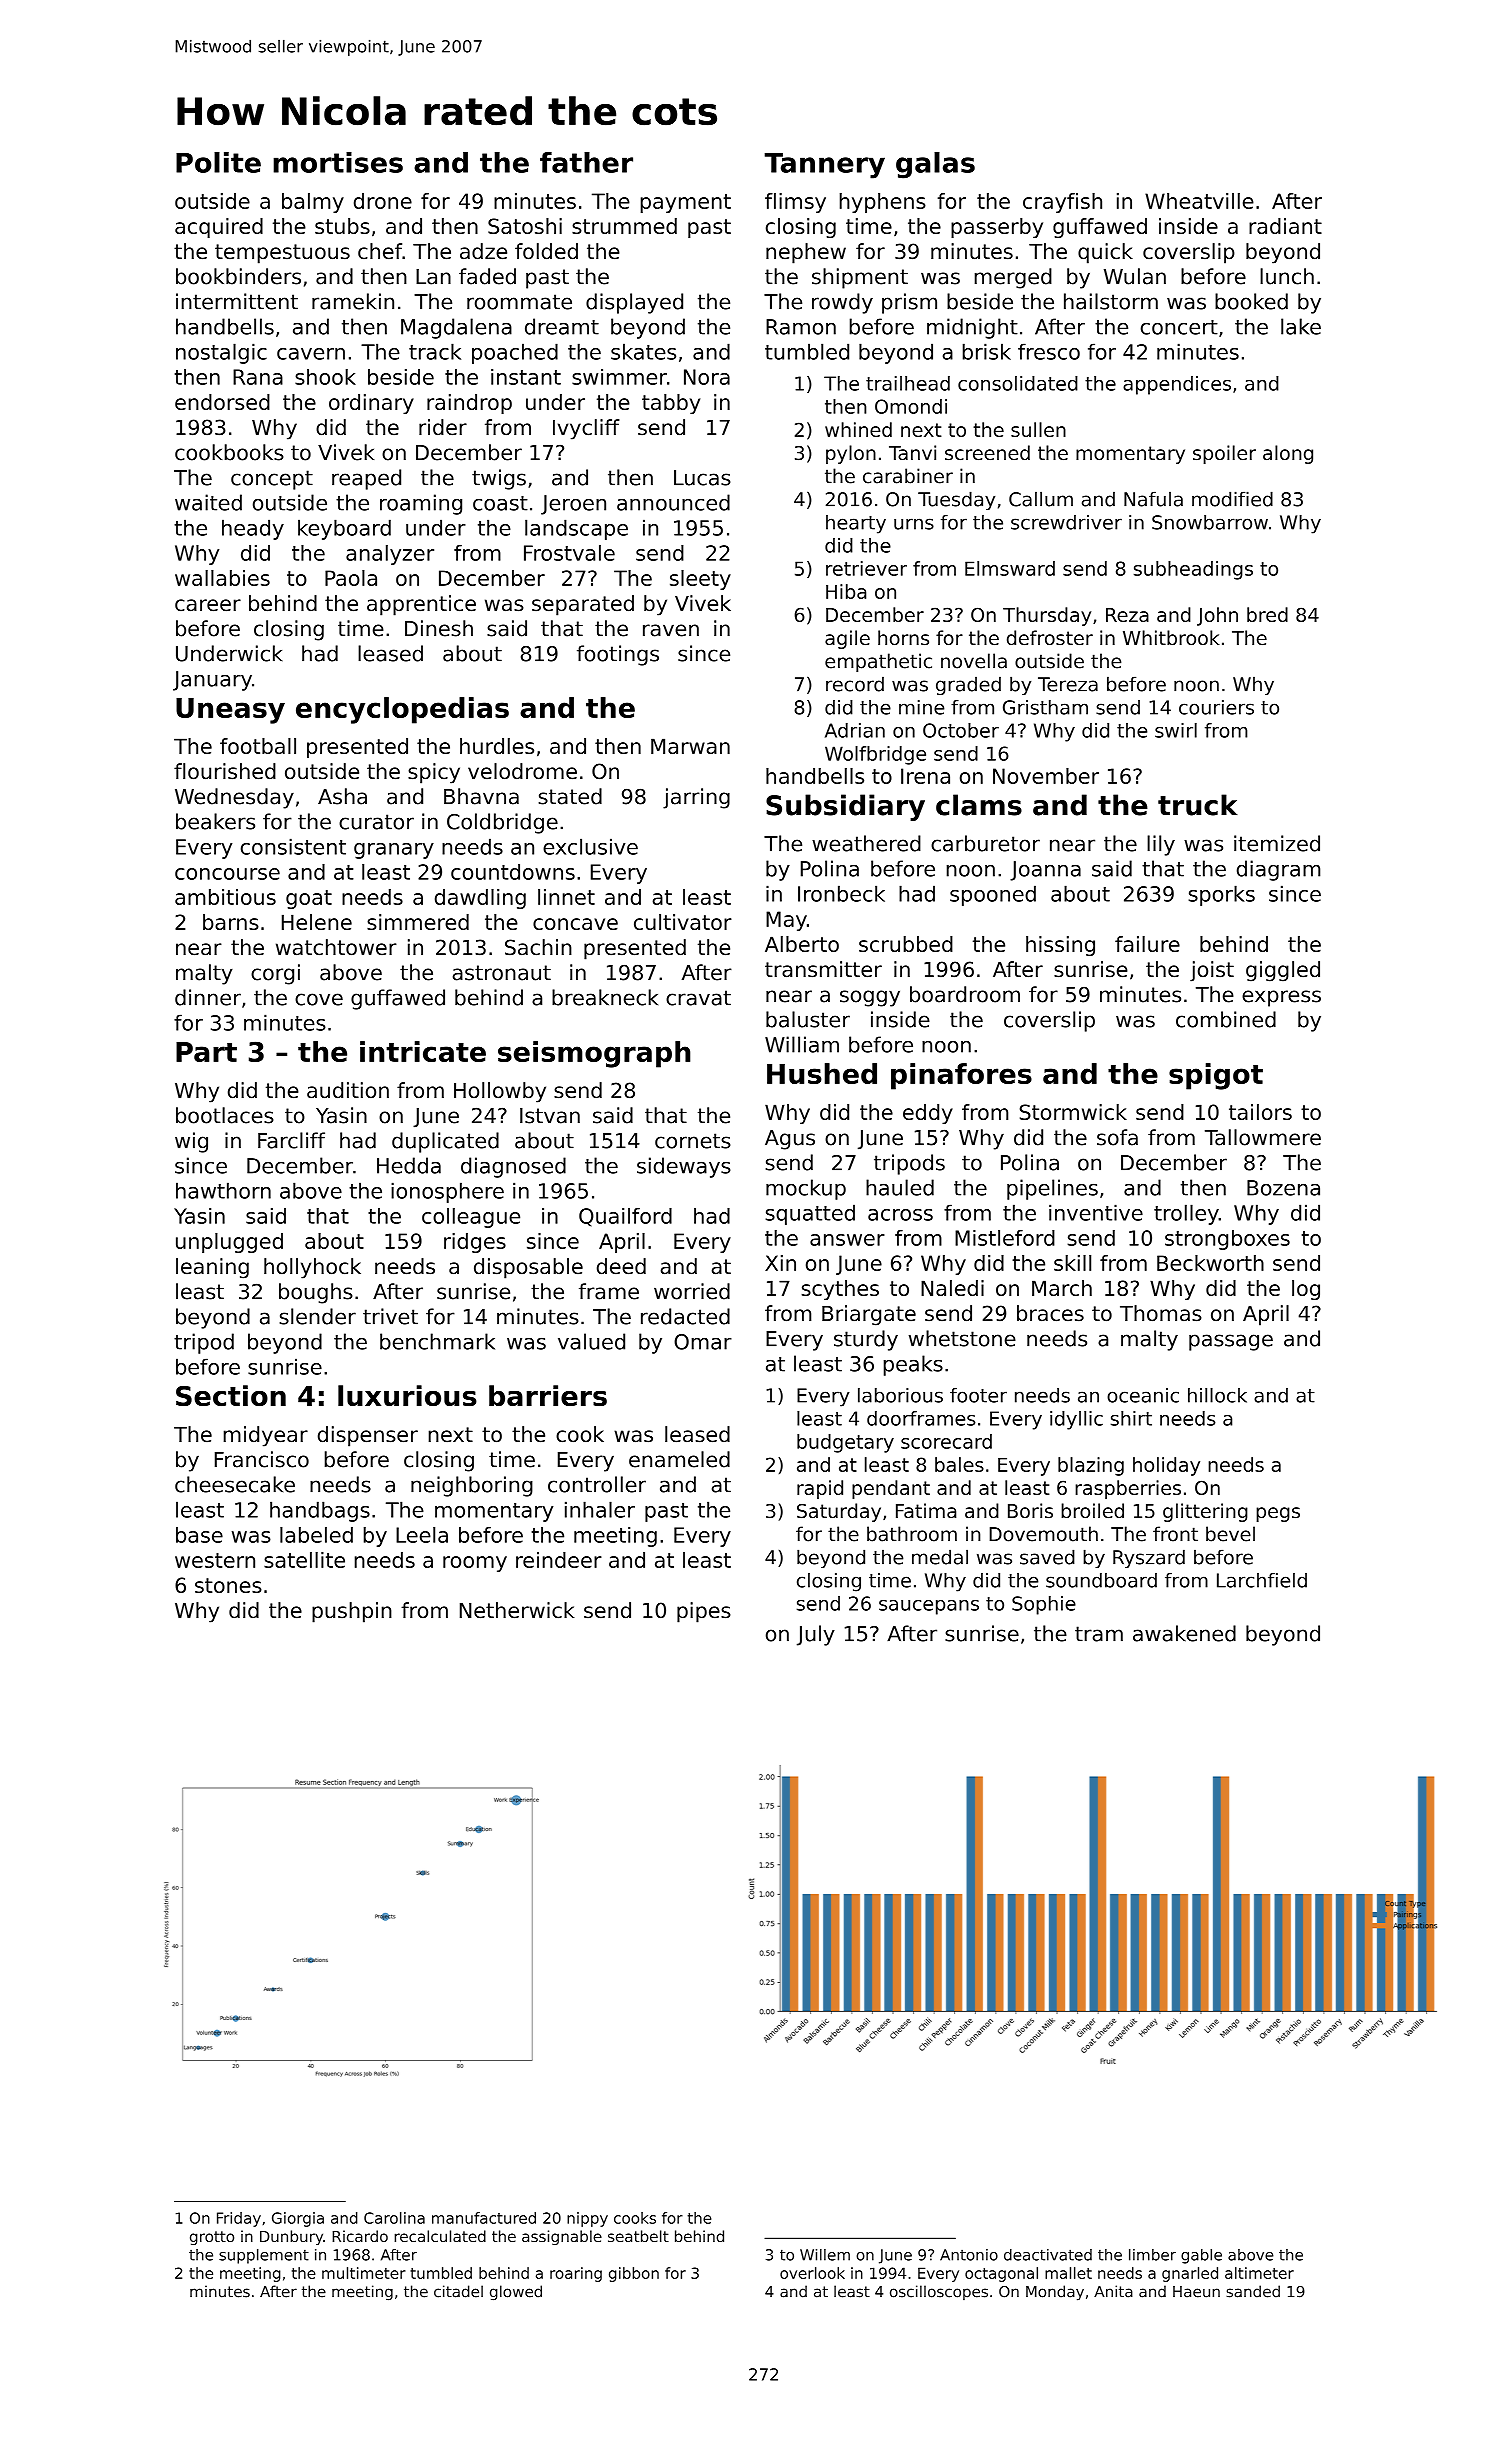 The image size is (1496, 2464). I want to click on radiant, so click(1285, 226).
